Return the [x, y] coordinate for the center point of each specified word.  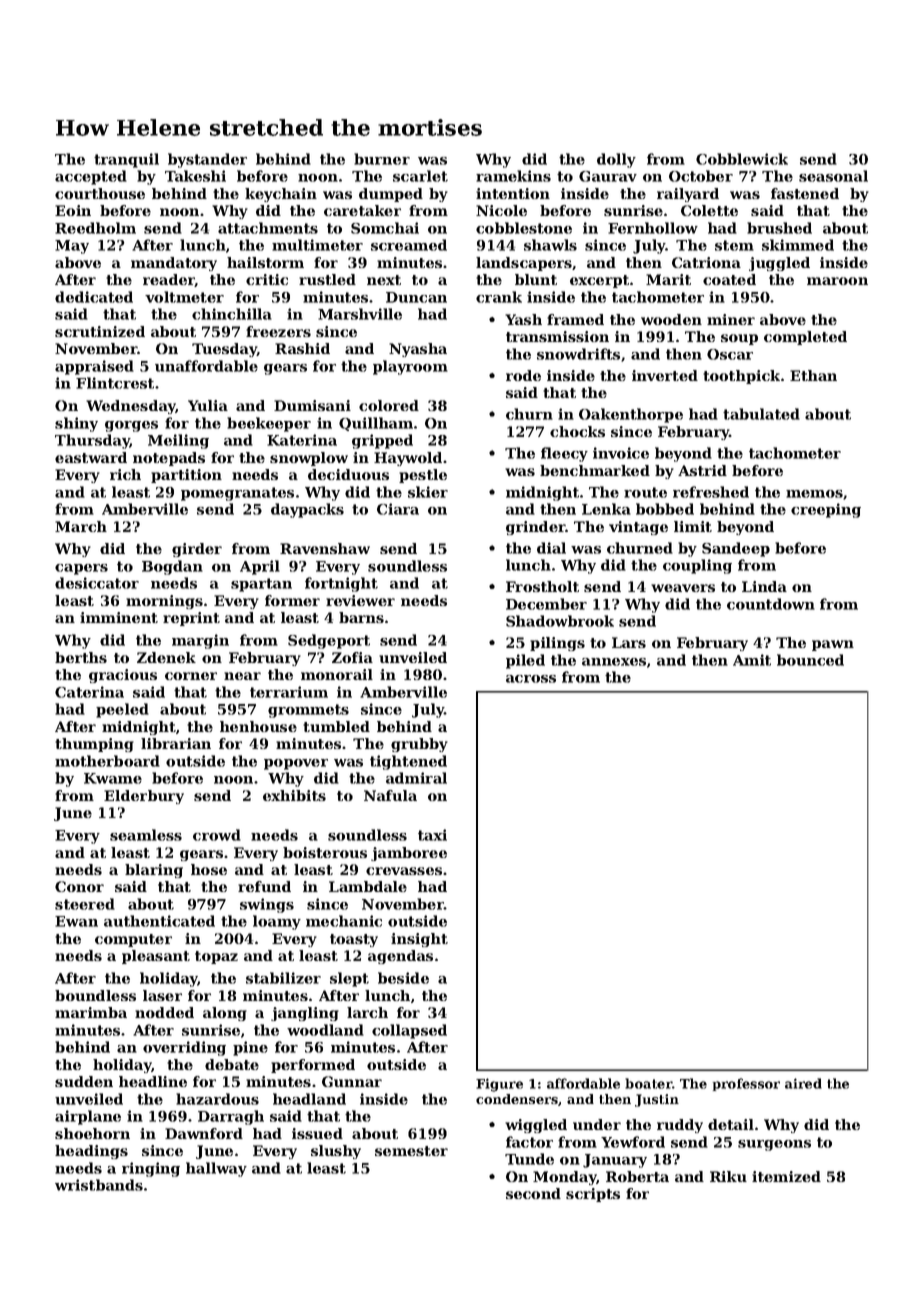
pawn [833, 645]
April [260, 567]
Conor [79, 886]
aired [803, 1083]
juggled [779, 264]
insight [419, 940]
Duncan [416, 297]
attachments [268, 228]
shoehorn [92, 1133]
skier [428, 492]
